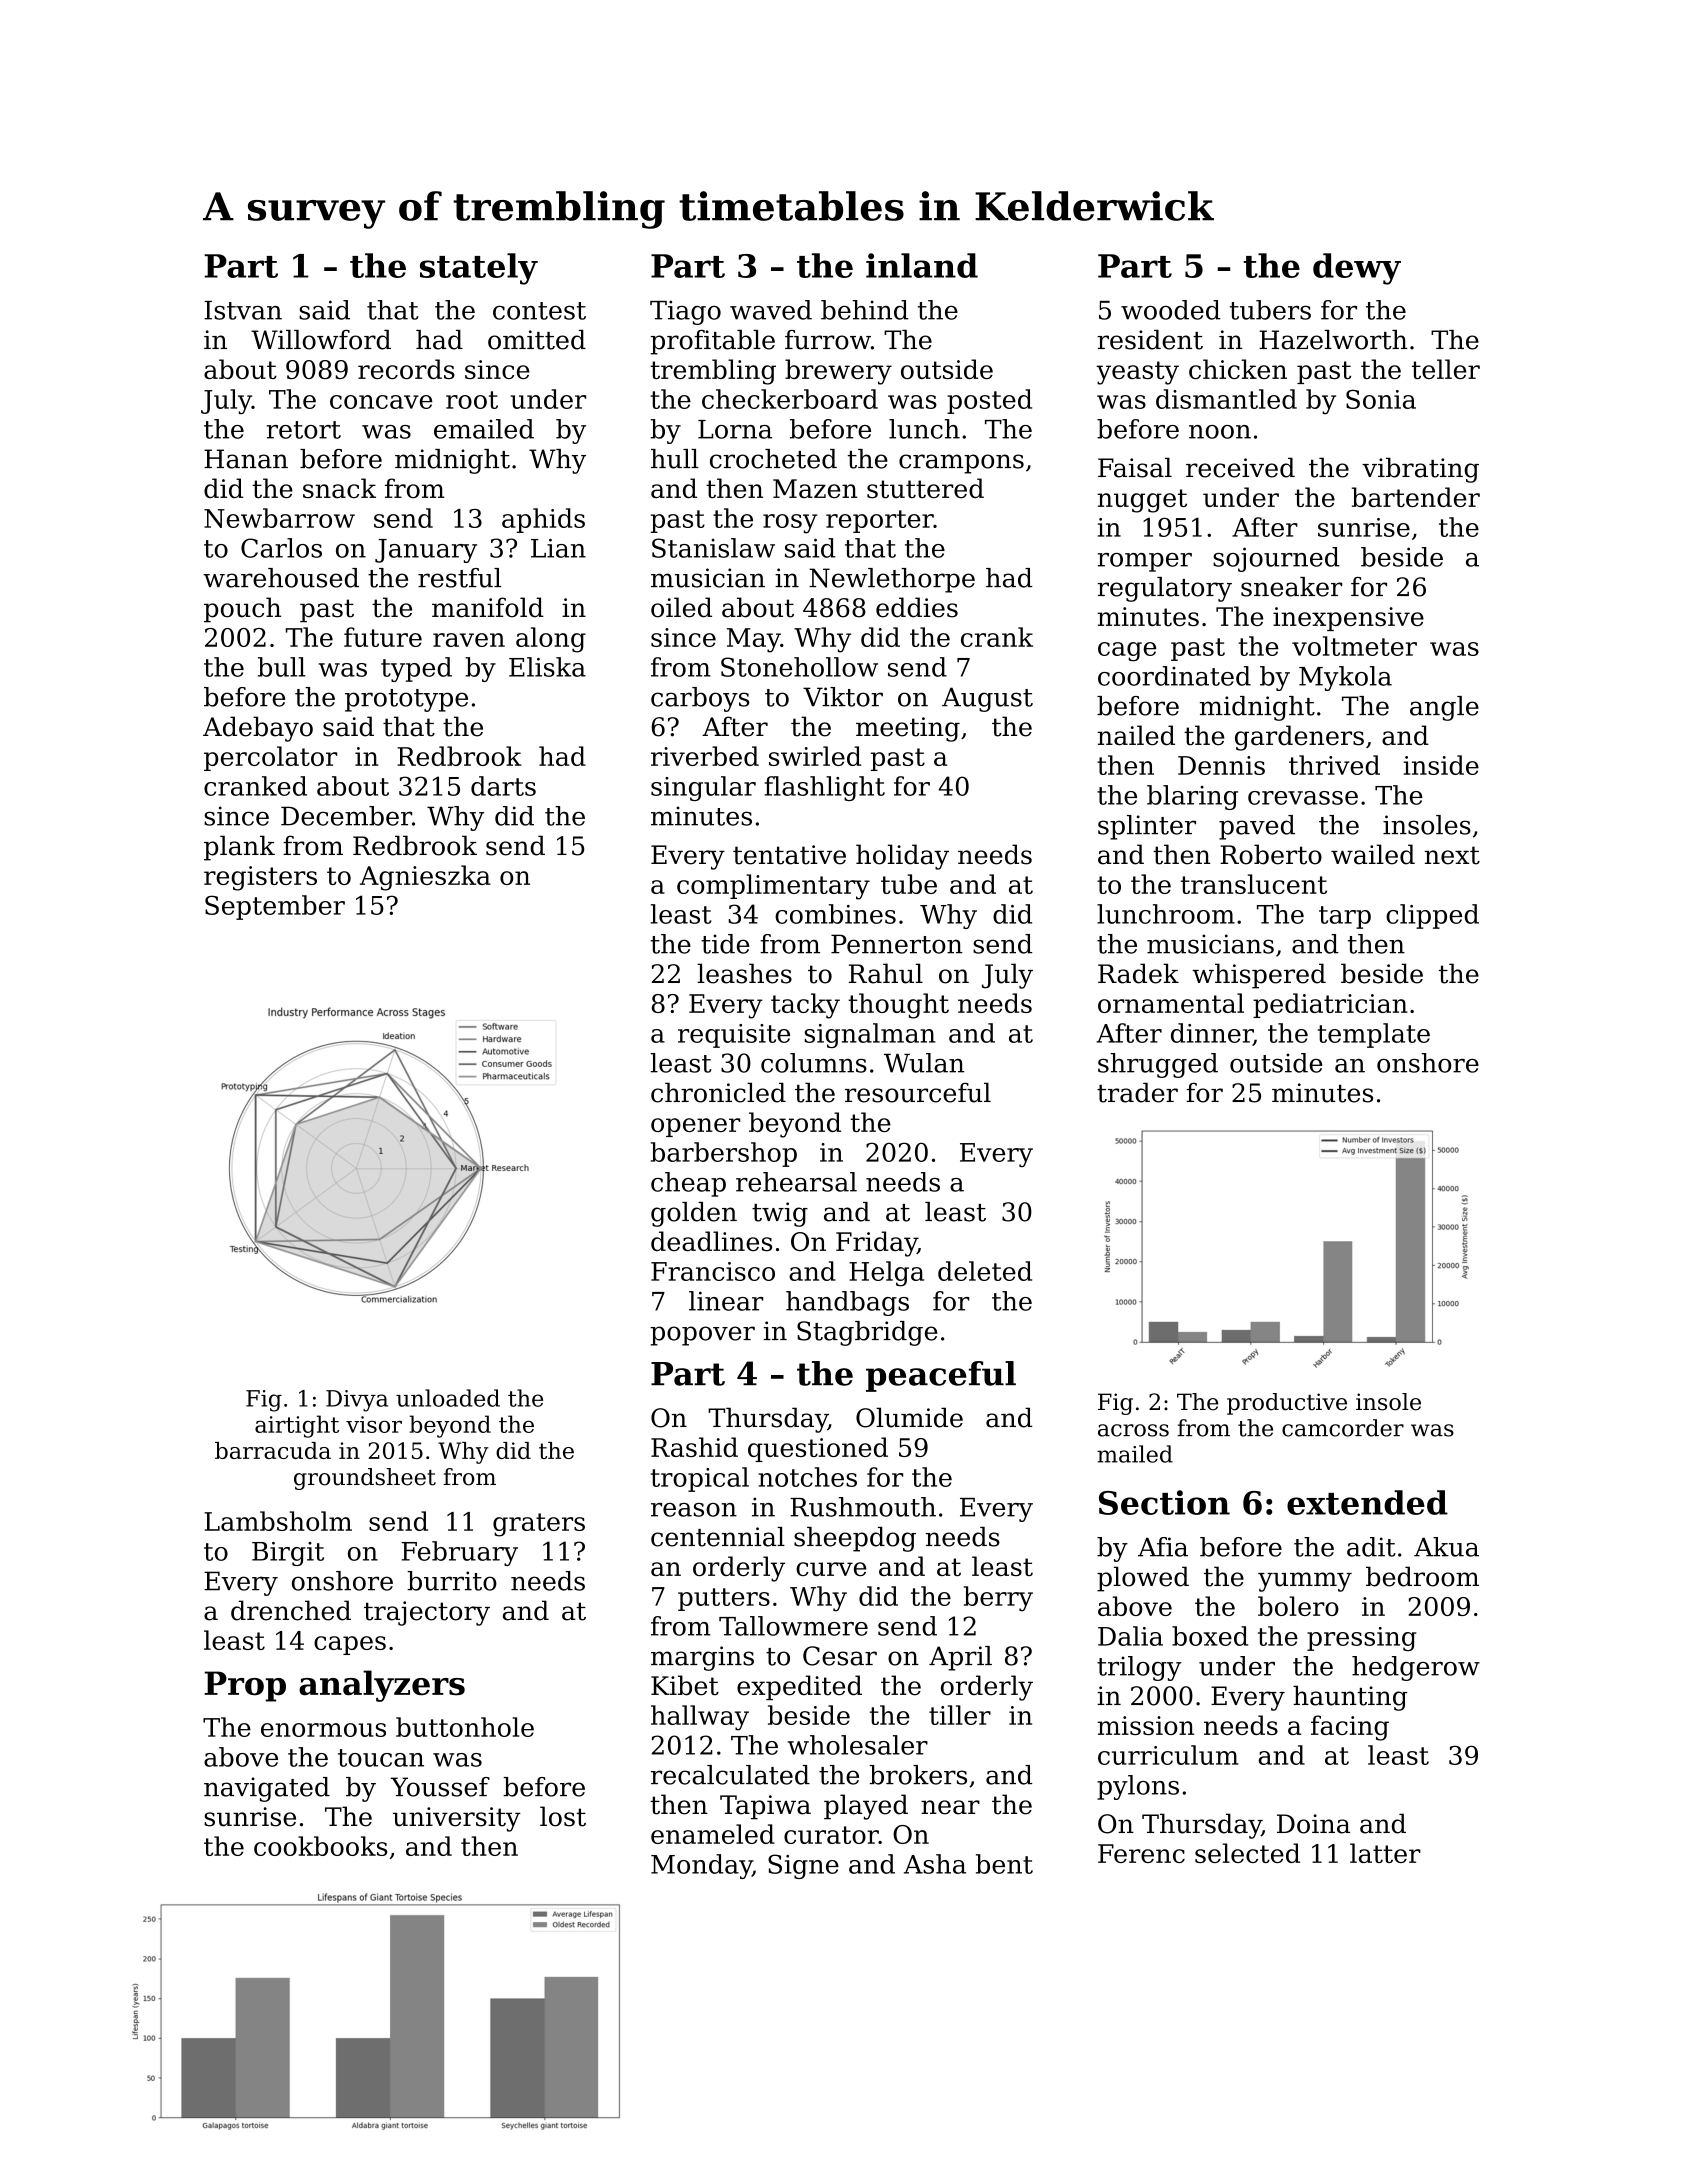 This screenshot has height=2178, width=1683. I want to click on retort, so click(304, 430).
